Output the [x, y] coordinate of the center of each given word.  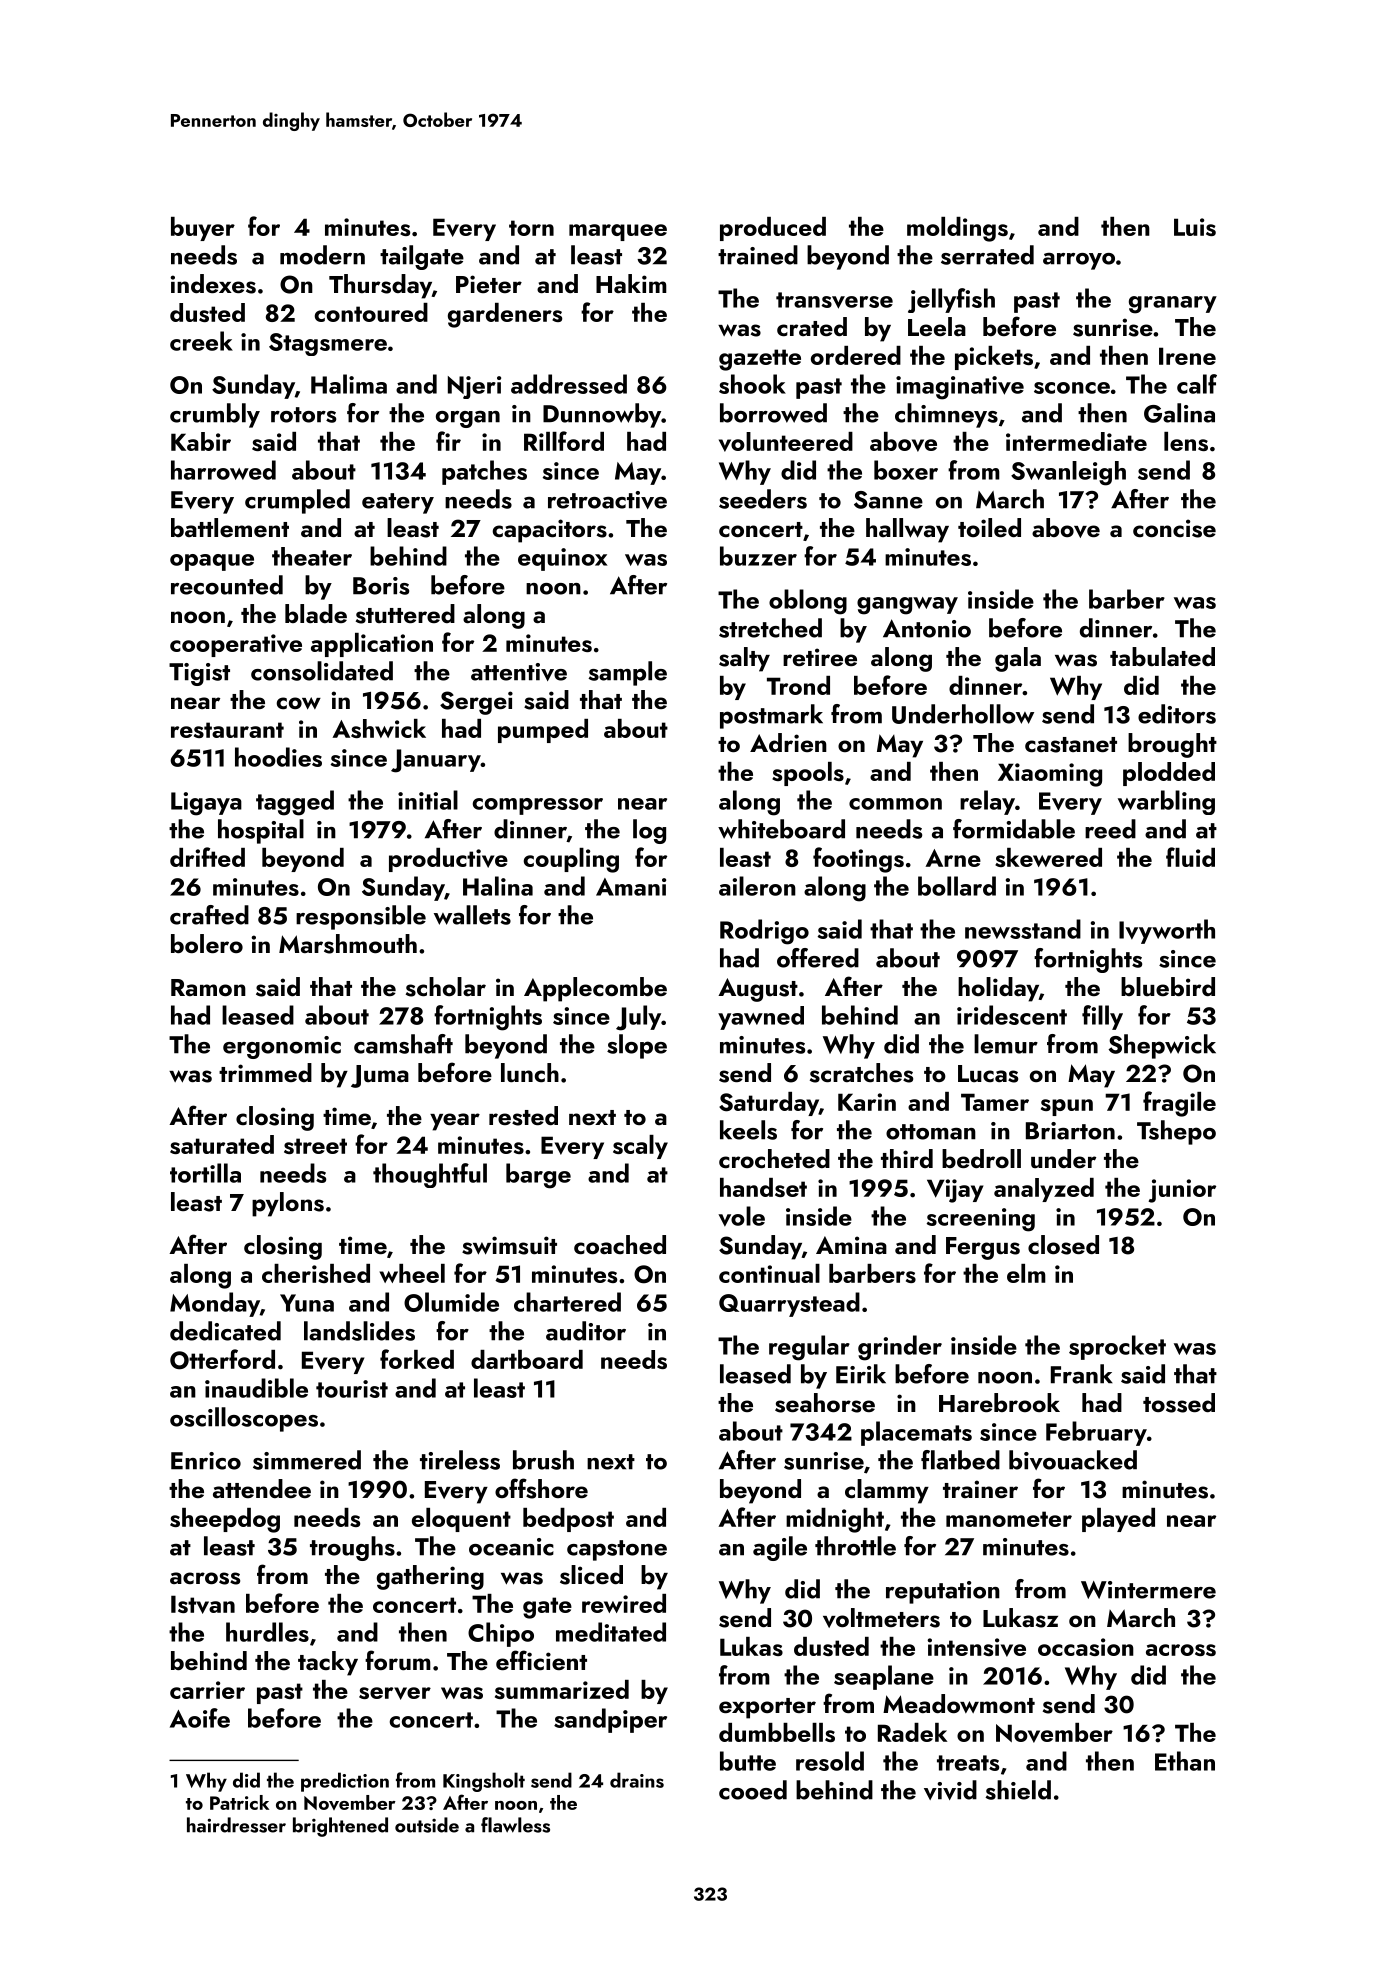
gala [1018, 659]
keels [748, 1130]
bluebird [1168, 986]
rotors [303, 415]
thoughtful [430, 1175]
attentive [519, 672]
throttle [855, 1546]
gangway [907, 606]
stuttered [405, 614]
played [1118, 1520]
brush [543, 1460]
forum [398, 1660]
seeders [763, 499]
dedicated [225, 1331]
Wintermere [1148, 1590]
